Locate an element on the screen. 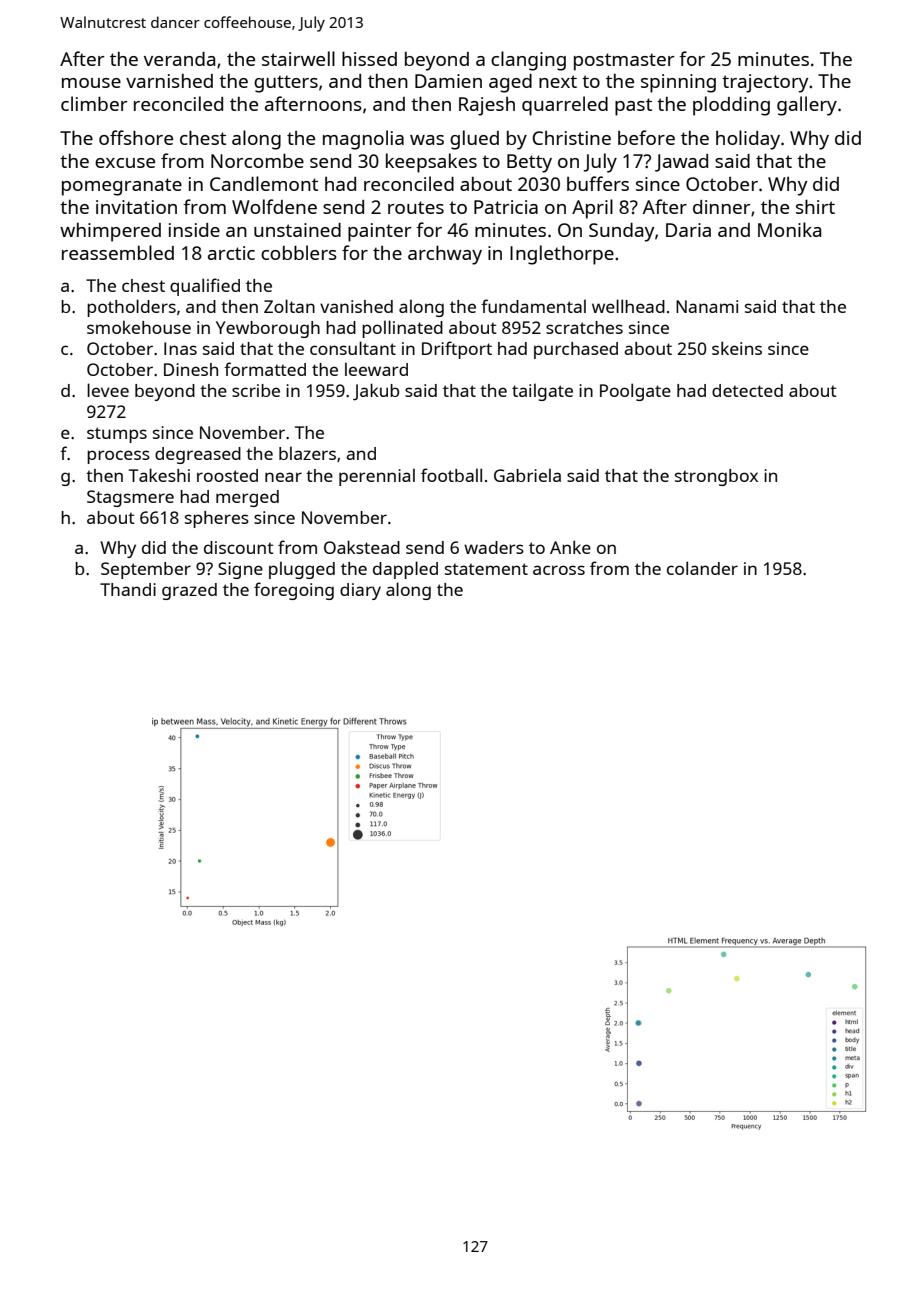 The width and height of the screenshot is (924, 1308). hissed is located at coordinates (369, 58).
